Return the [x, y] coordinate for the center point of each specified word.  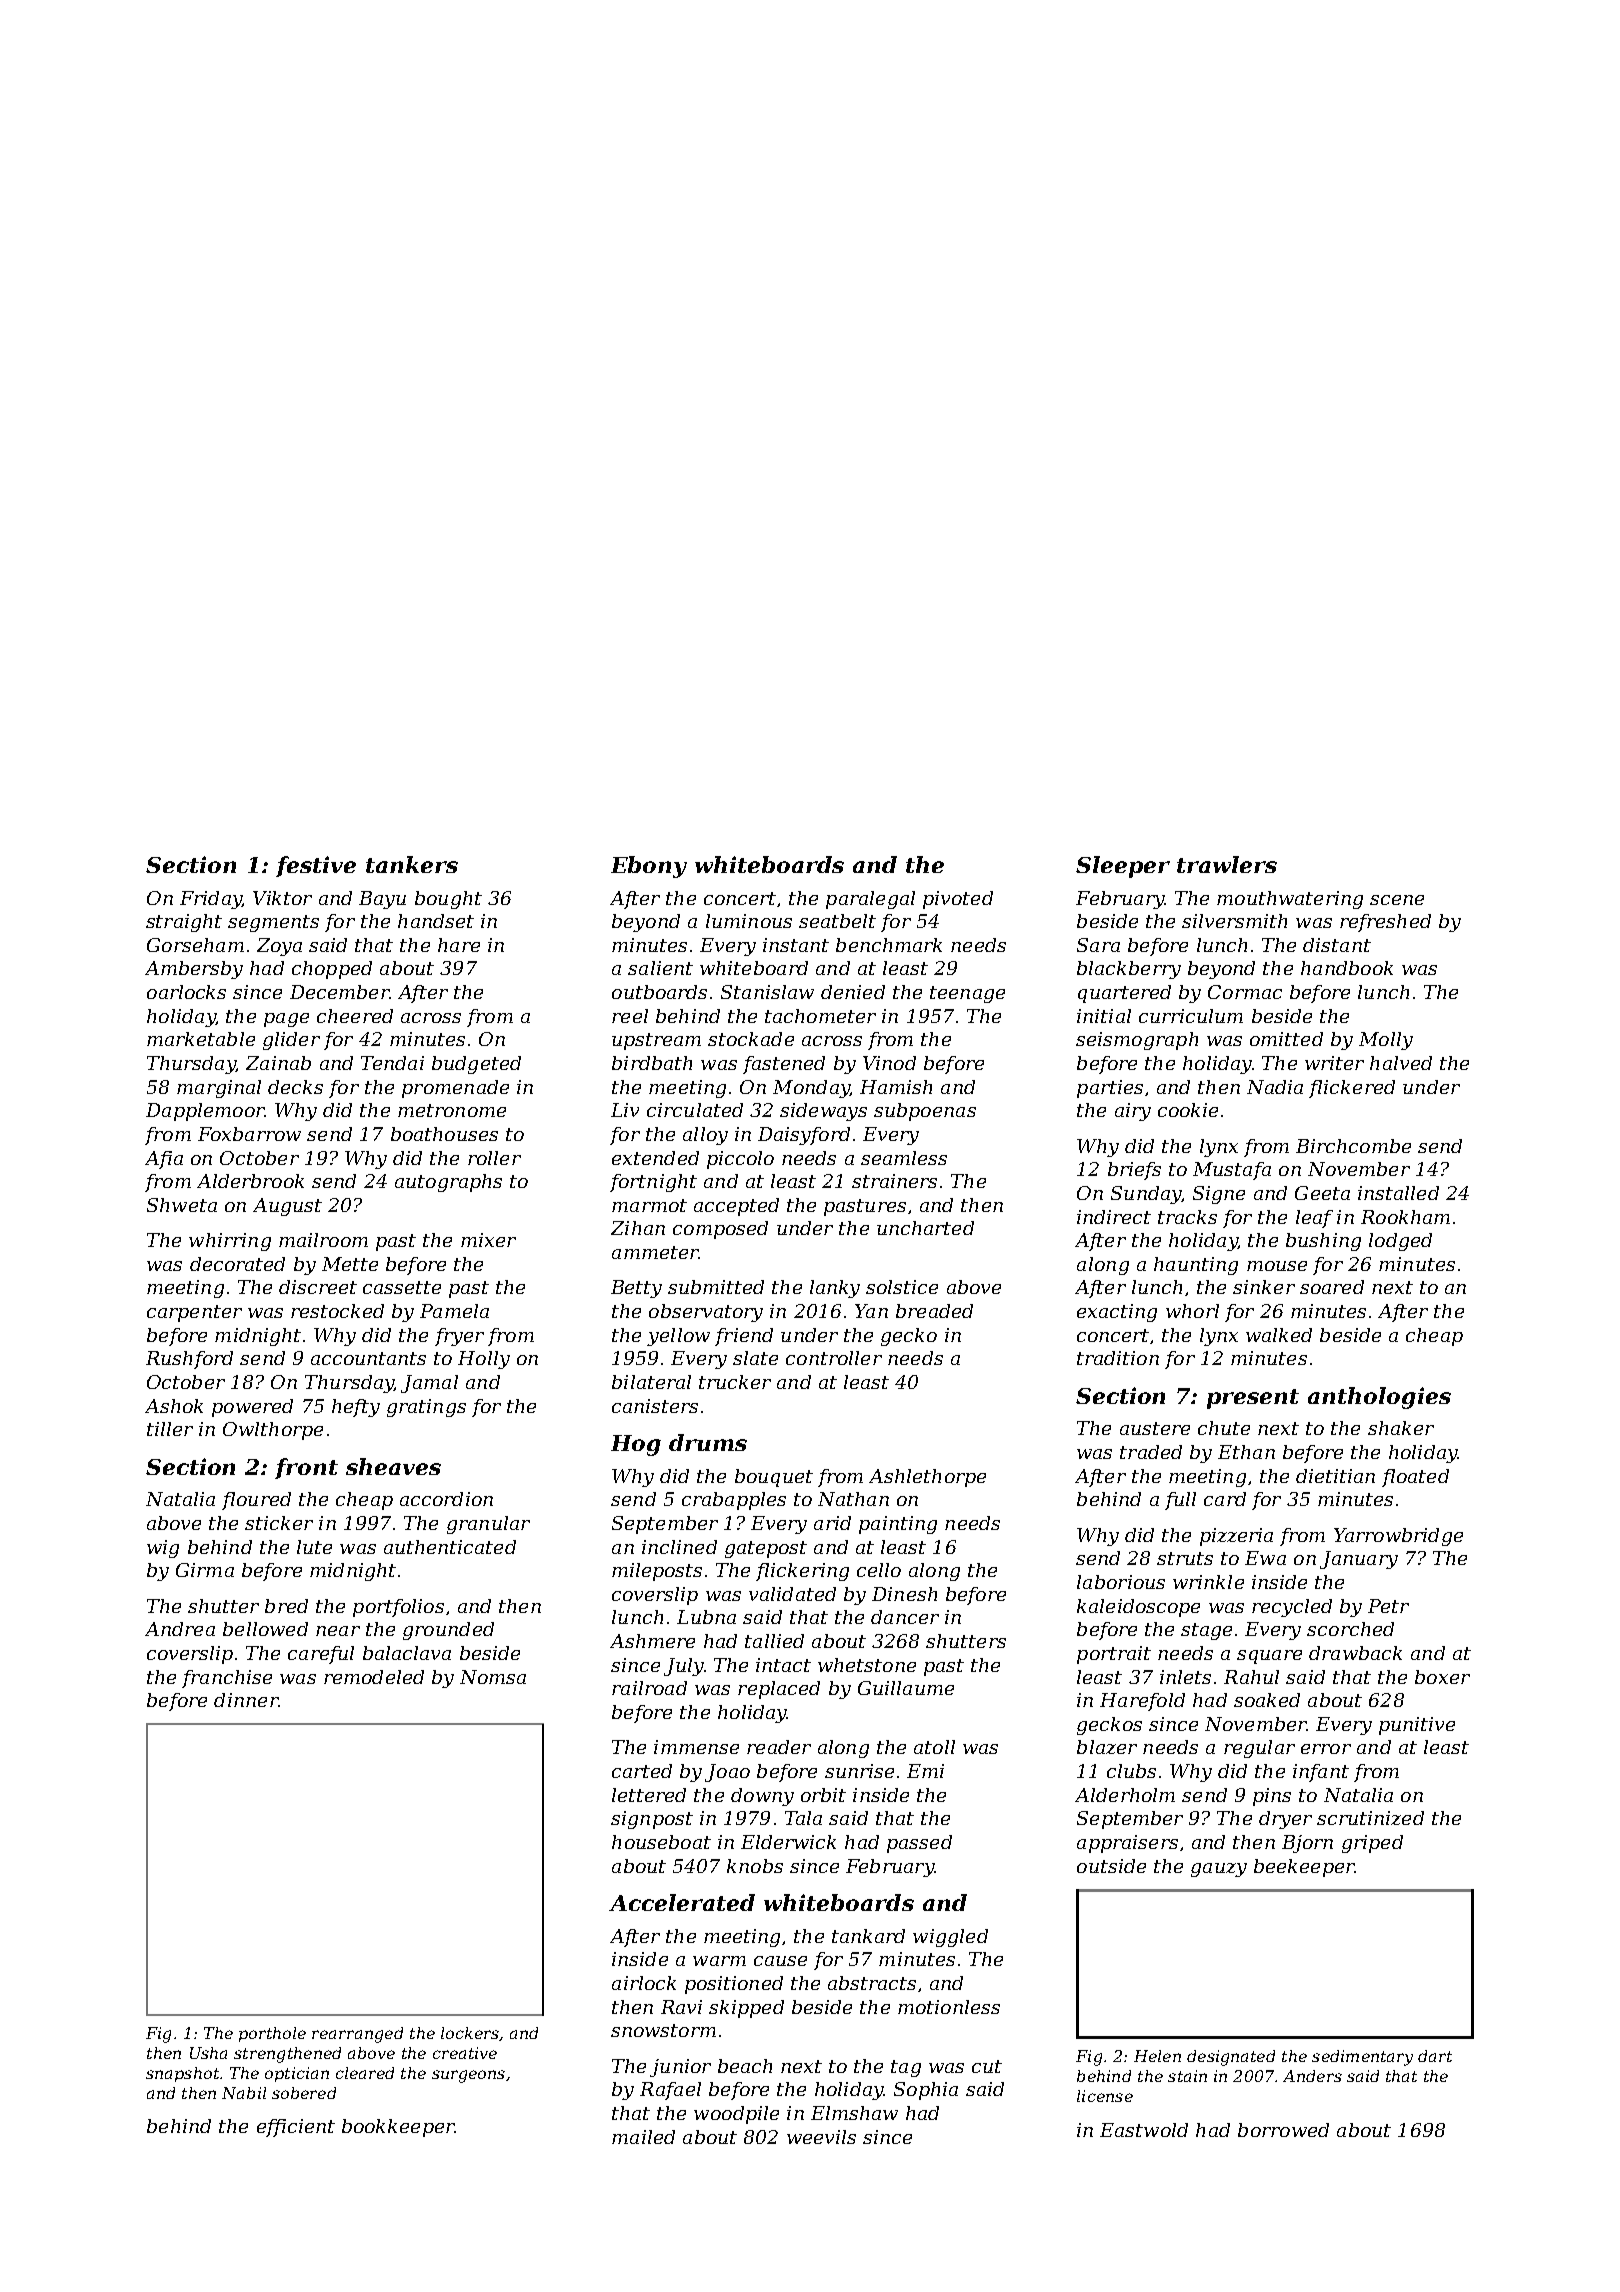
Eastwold [1144, 2130]
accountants [368, 1358]
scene [1397, 900]
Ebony [649, 867]
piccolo [740, 1160]
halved [1401, 1063]
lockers [470, 2033]
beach [745, 2066]
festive [316, 866]
